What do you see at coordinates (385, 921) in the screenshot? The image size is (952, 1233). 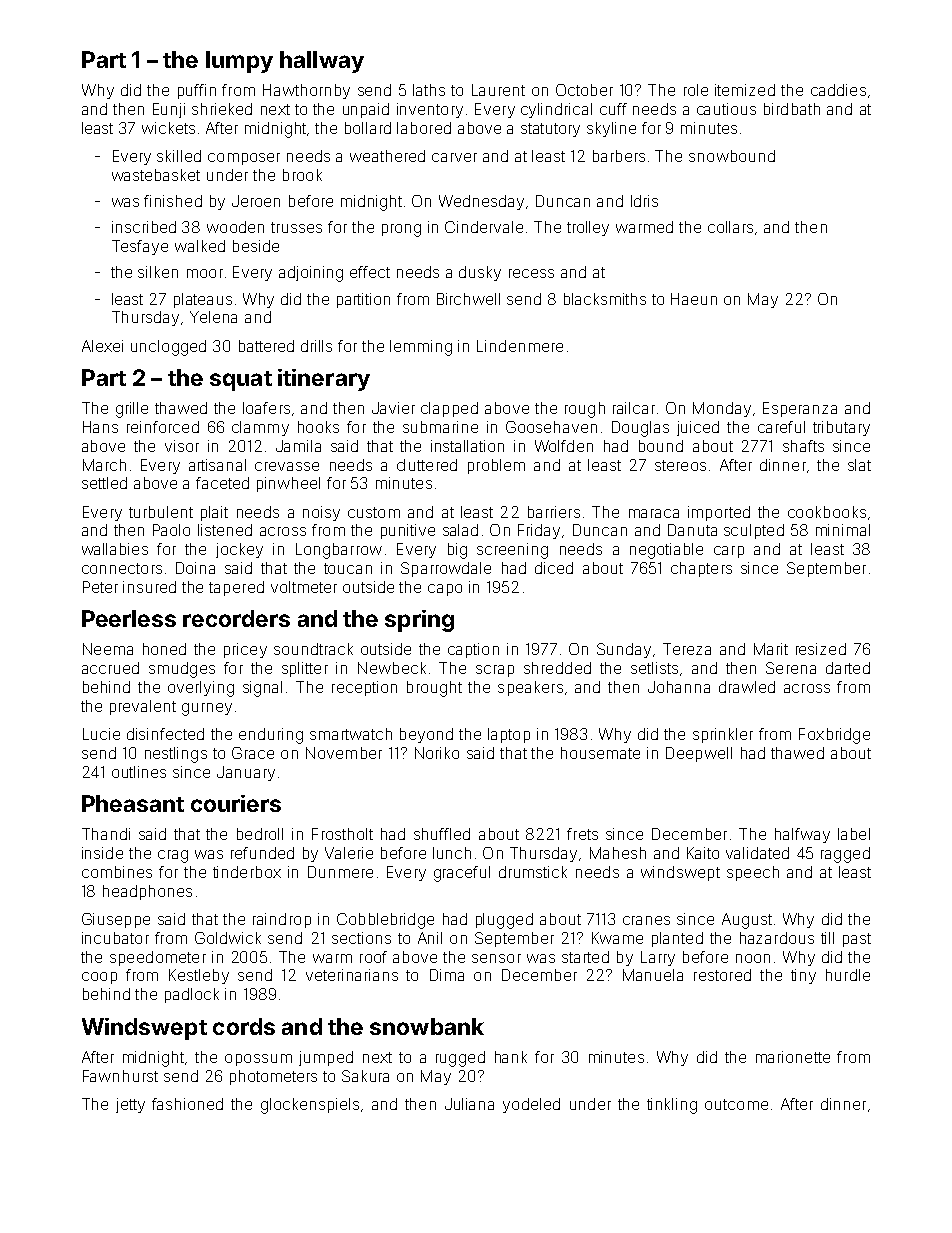 I see `Cobblebridge` at bounding box center [385, 921].
